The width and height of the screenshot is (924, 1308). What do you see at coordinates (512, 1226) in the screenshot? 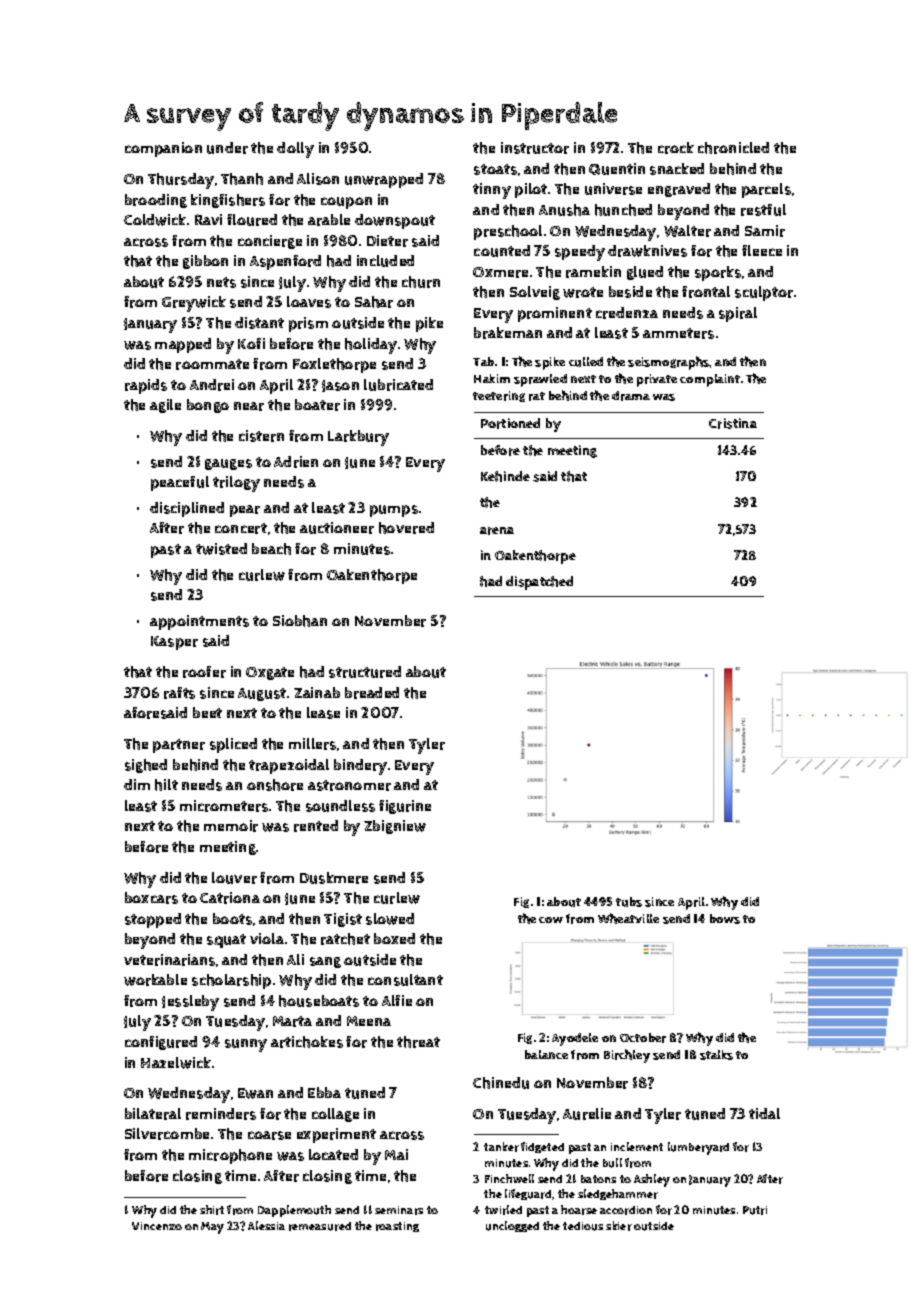
I see `unclogged` at bounding box center [512, 1226].
